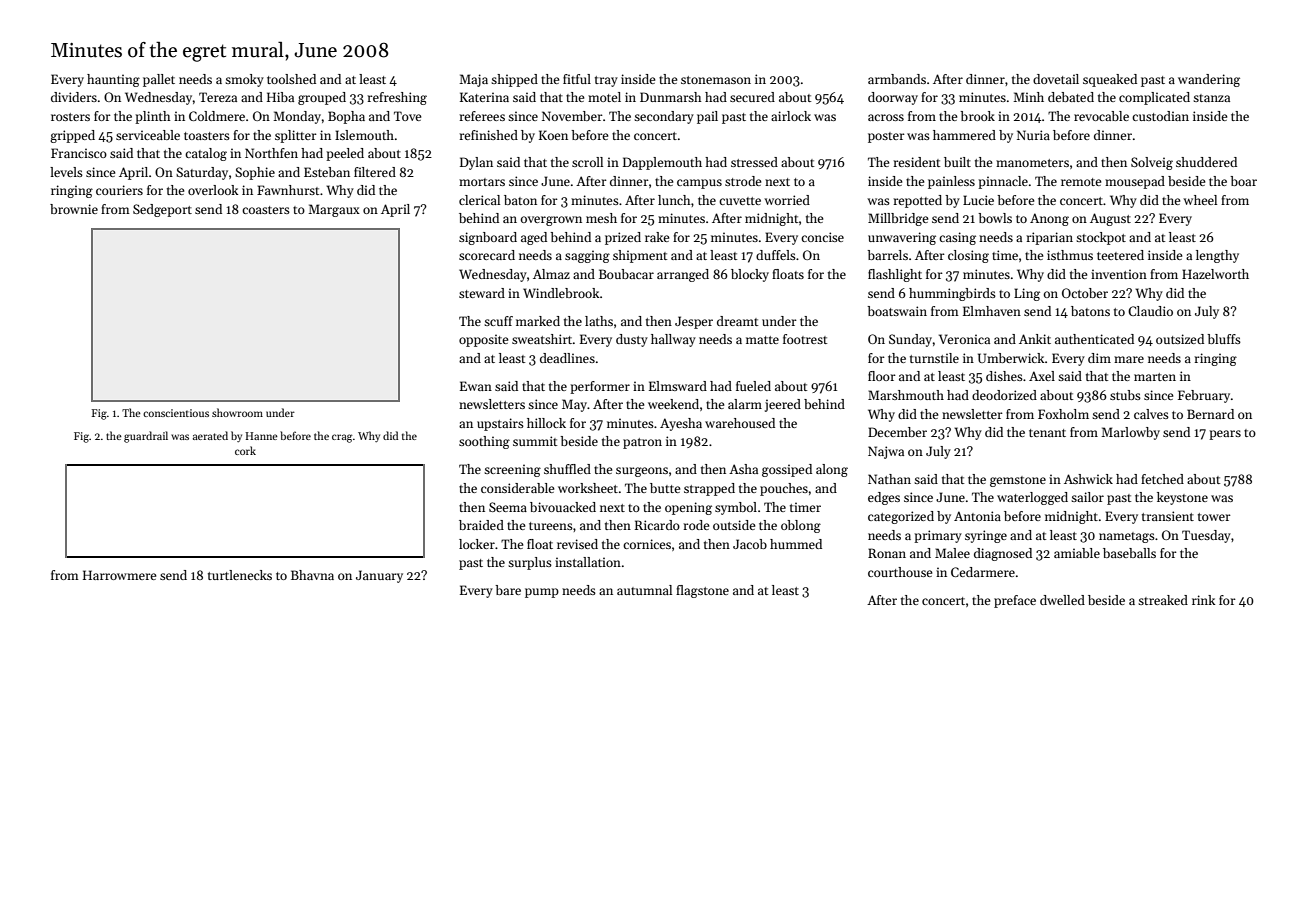 Image resolution: width=1308 pixels, height=924 pixels. Describe the element at coordinates (1015, 601) in the screenshot. I see `preface` at that location.
